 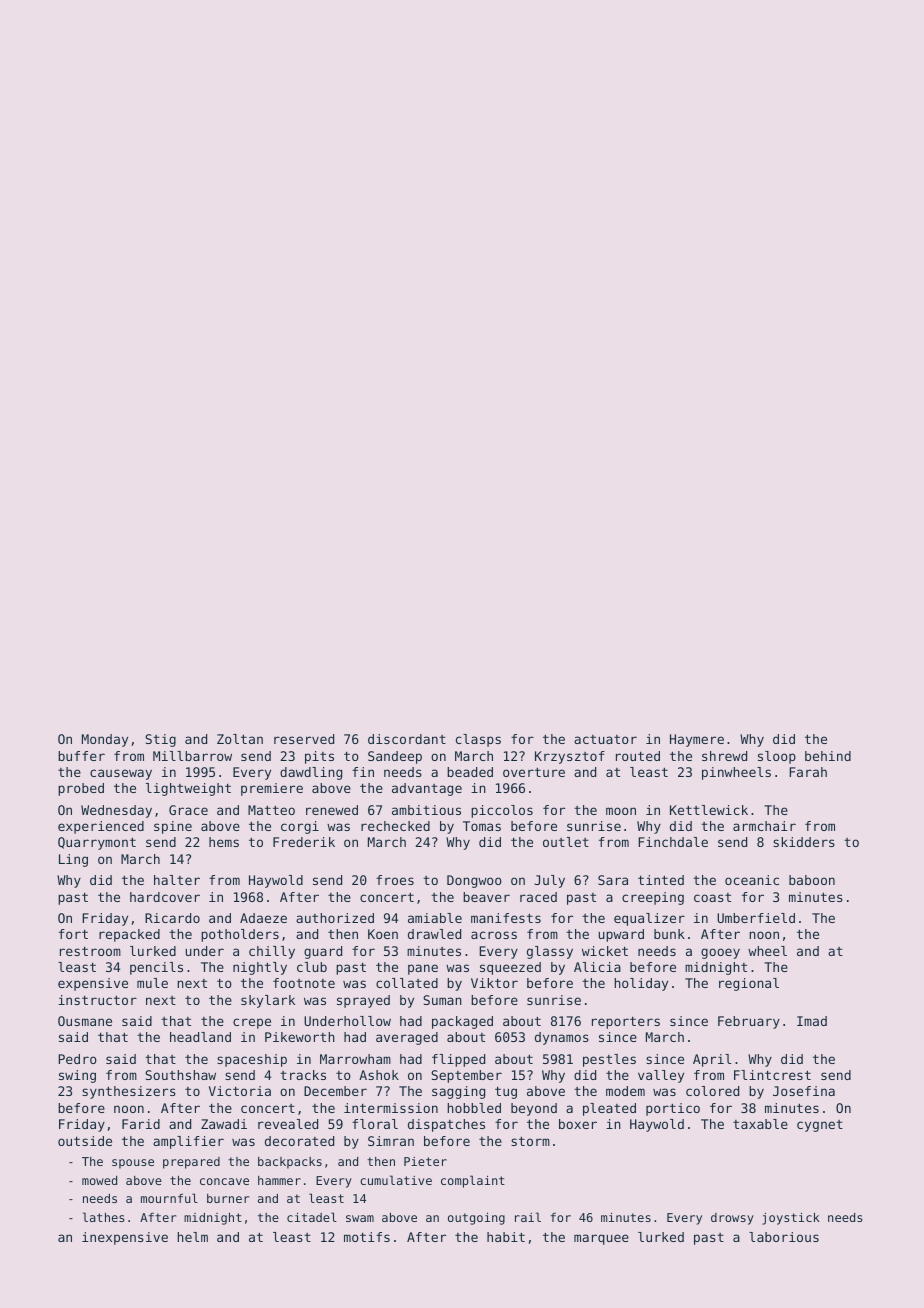 I want to click on behind, so click(x=828, y=756).
